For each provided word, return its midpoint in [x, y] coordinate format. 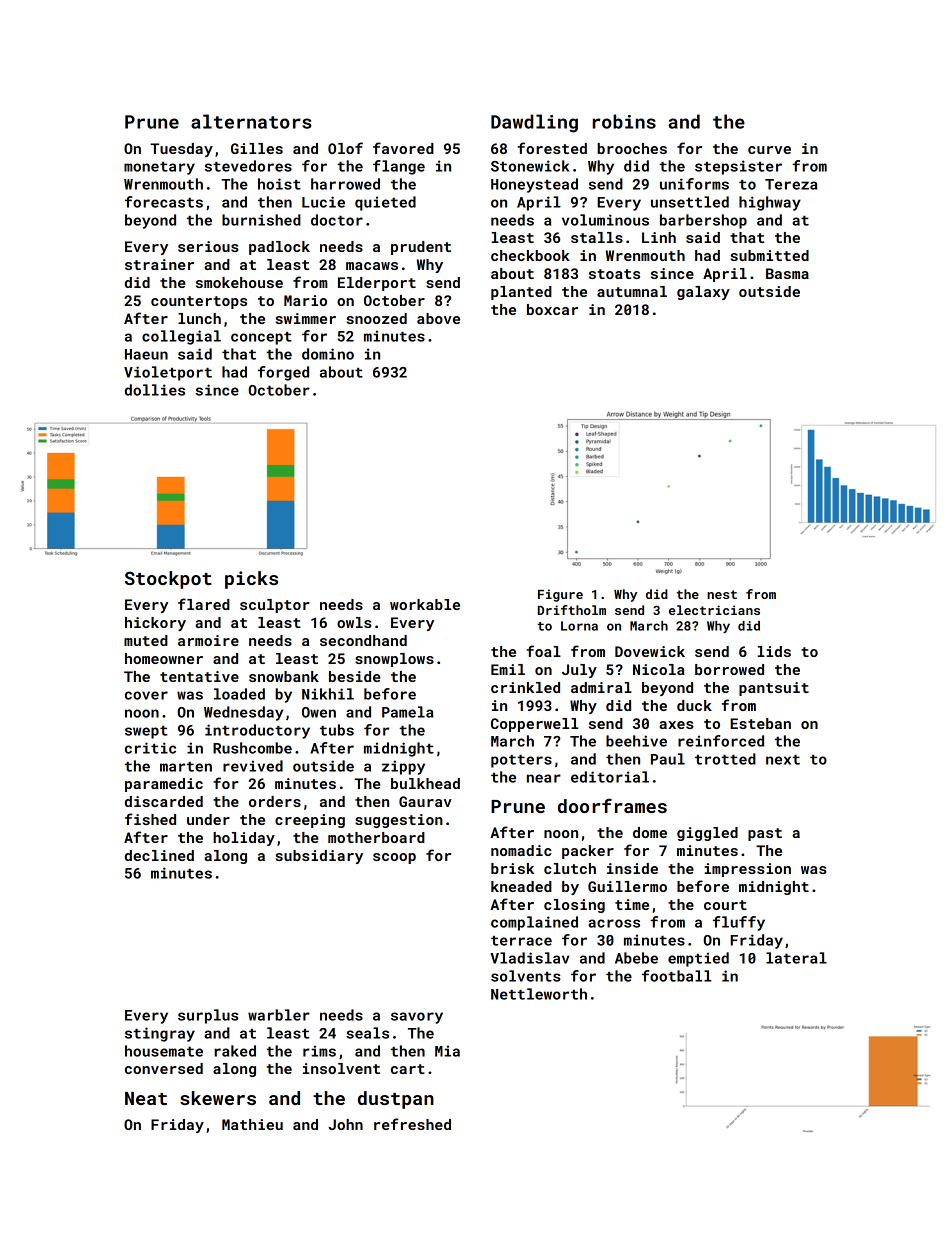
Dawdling [534, 123]
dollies [155, 390]
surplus [208, 1016]
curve [769, 150]
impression [747, 870]
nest [722, 594]
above [438, 318]
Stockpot [168, 580]
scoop [394, 858]
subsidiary [319, 857]
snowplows [394, 660]
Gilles [257, 148]
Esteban [760, 723]
